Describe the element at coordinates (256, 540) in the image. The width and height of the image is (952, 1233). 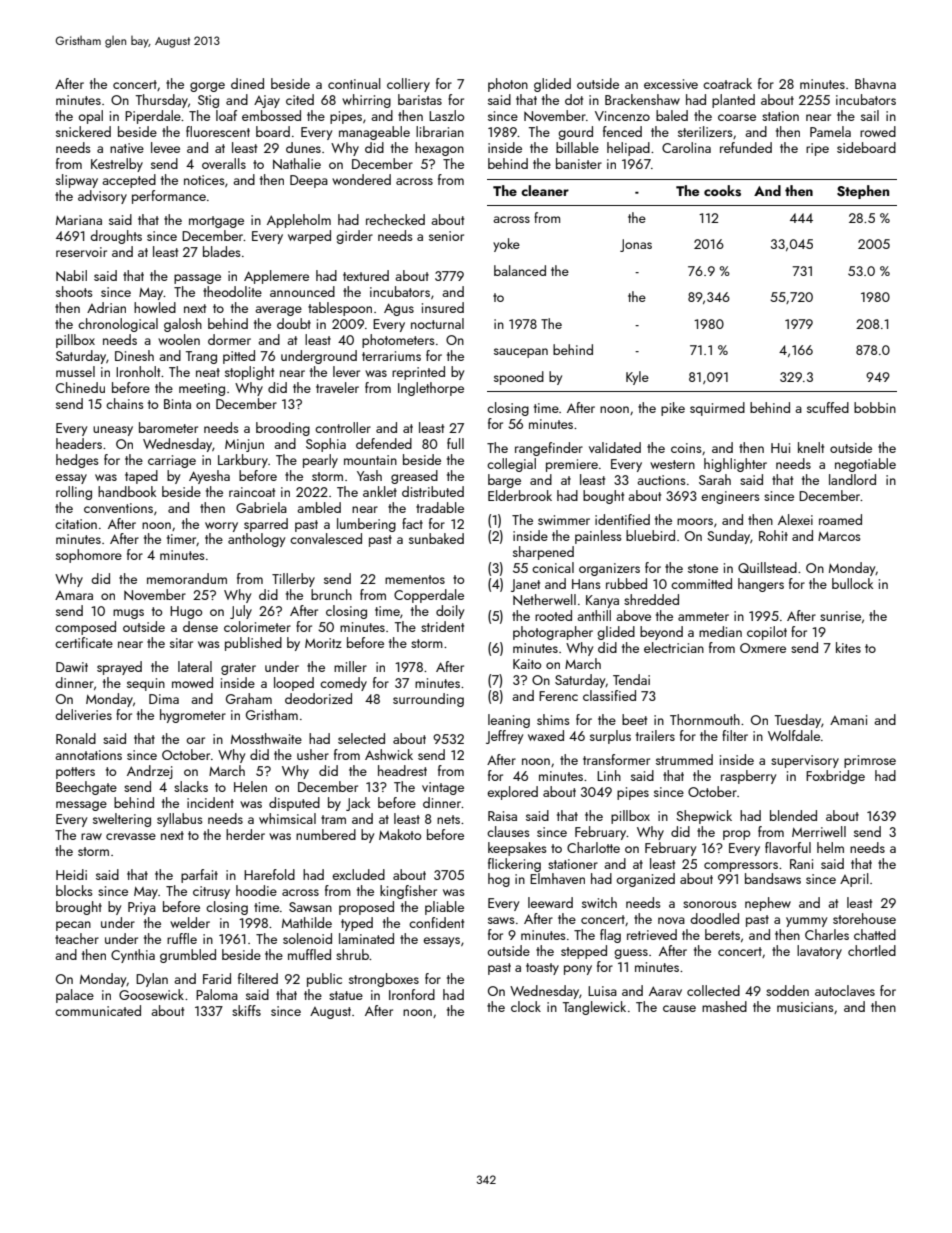
I see `anthology` at that location.
